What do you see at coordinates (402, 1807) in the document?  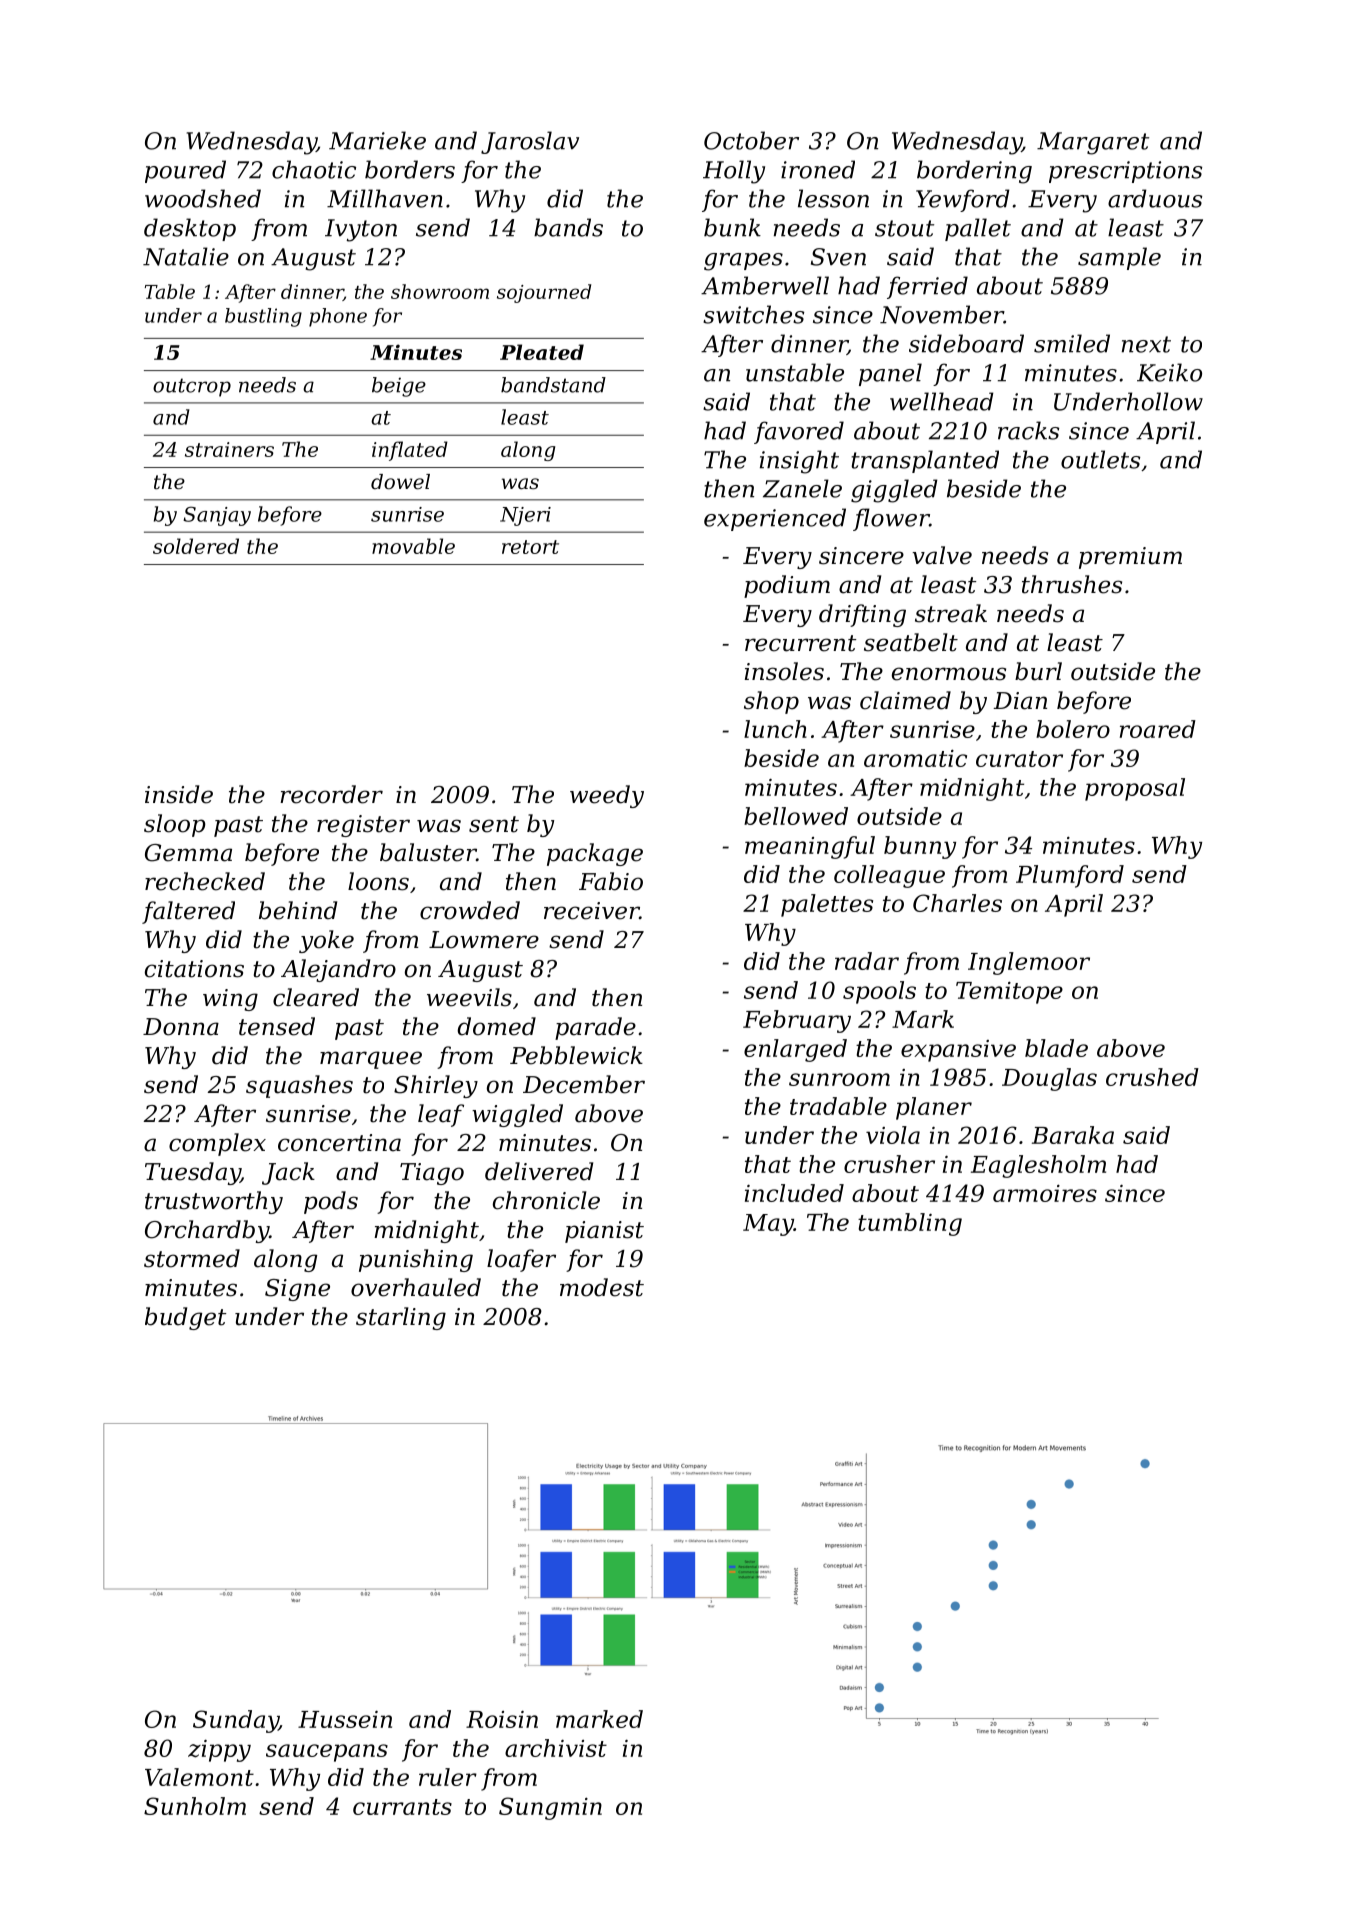 I see `currants` at bounding box center [402, 1807].
